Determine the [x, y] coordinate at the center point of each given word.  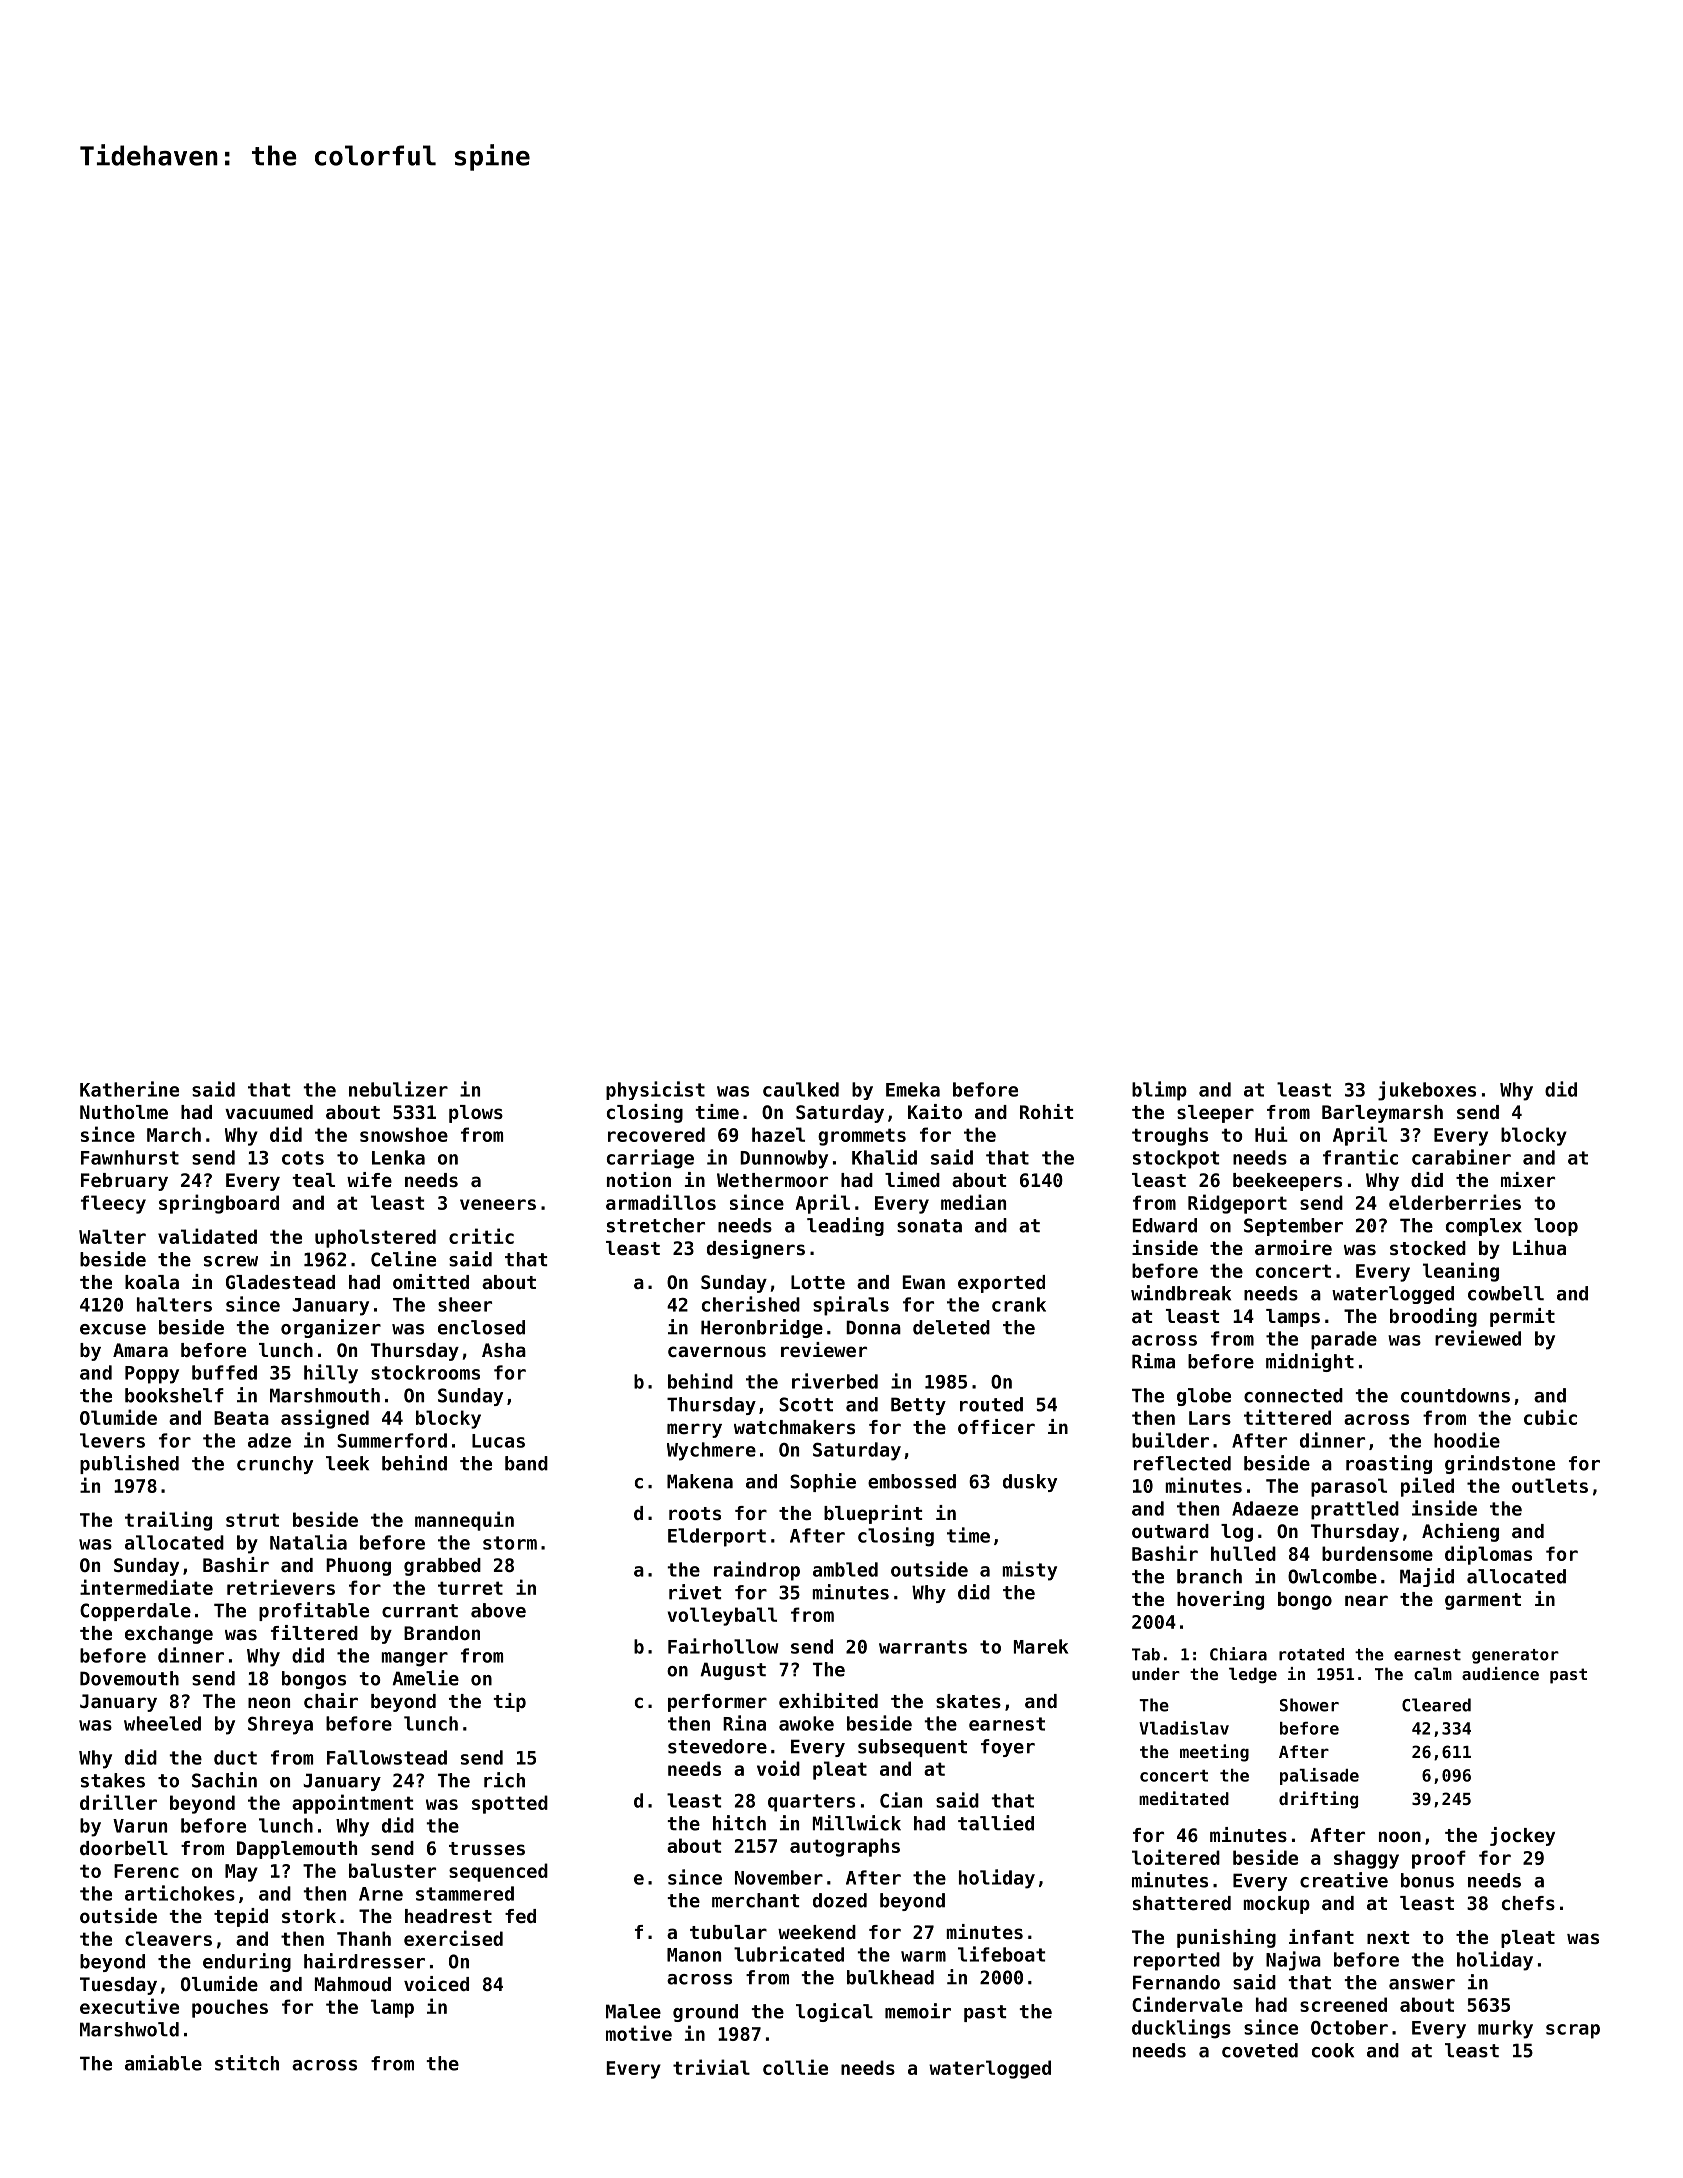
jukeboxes [1427, 1091]
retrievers [281, 1587]
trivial [711, 2067]
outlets [1550, 1485]
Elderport [717, 1537]
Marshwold [129, 2029]
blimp [1159, 1091]
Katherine [129, 1089]
